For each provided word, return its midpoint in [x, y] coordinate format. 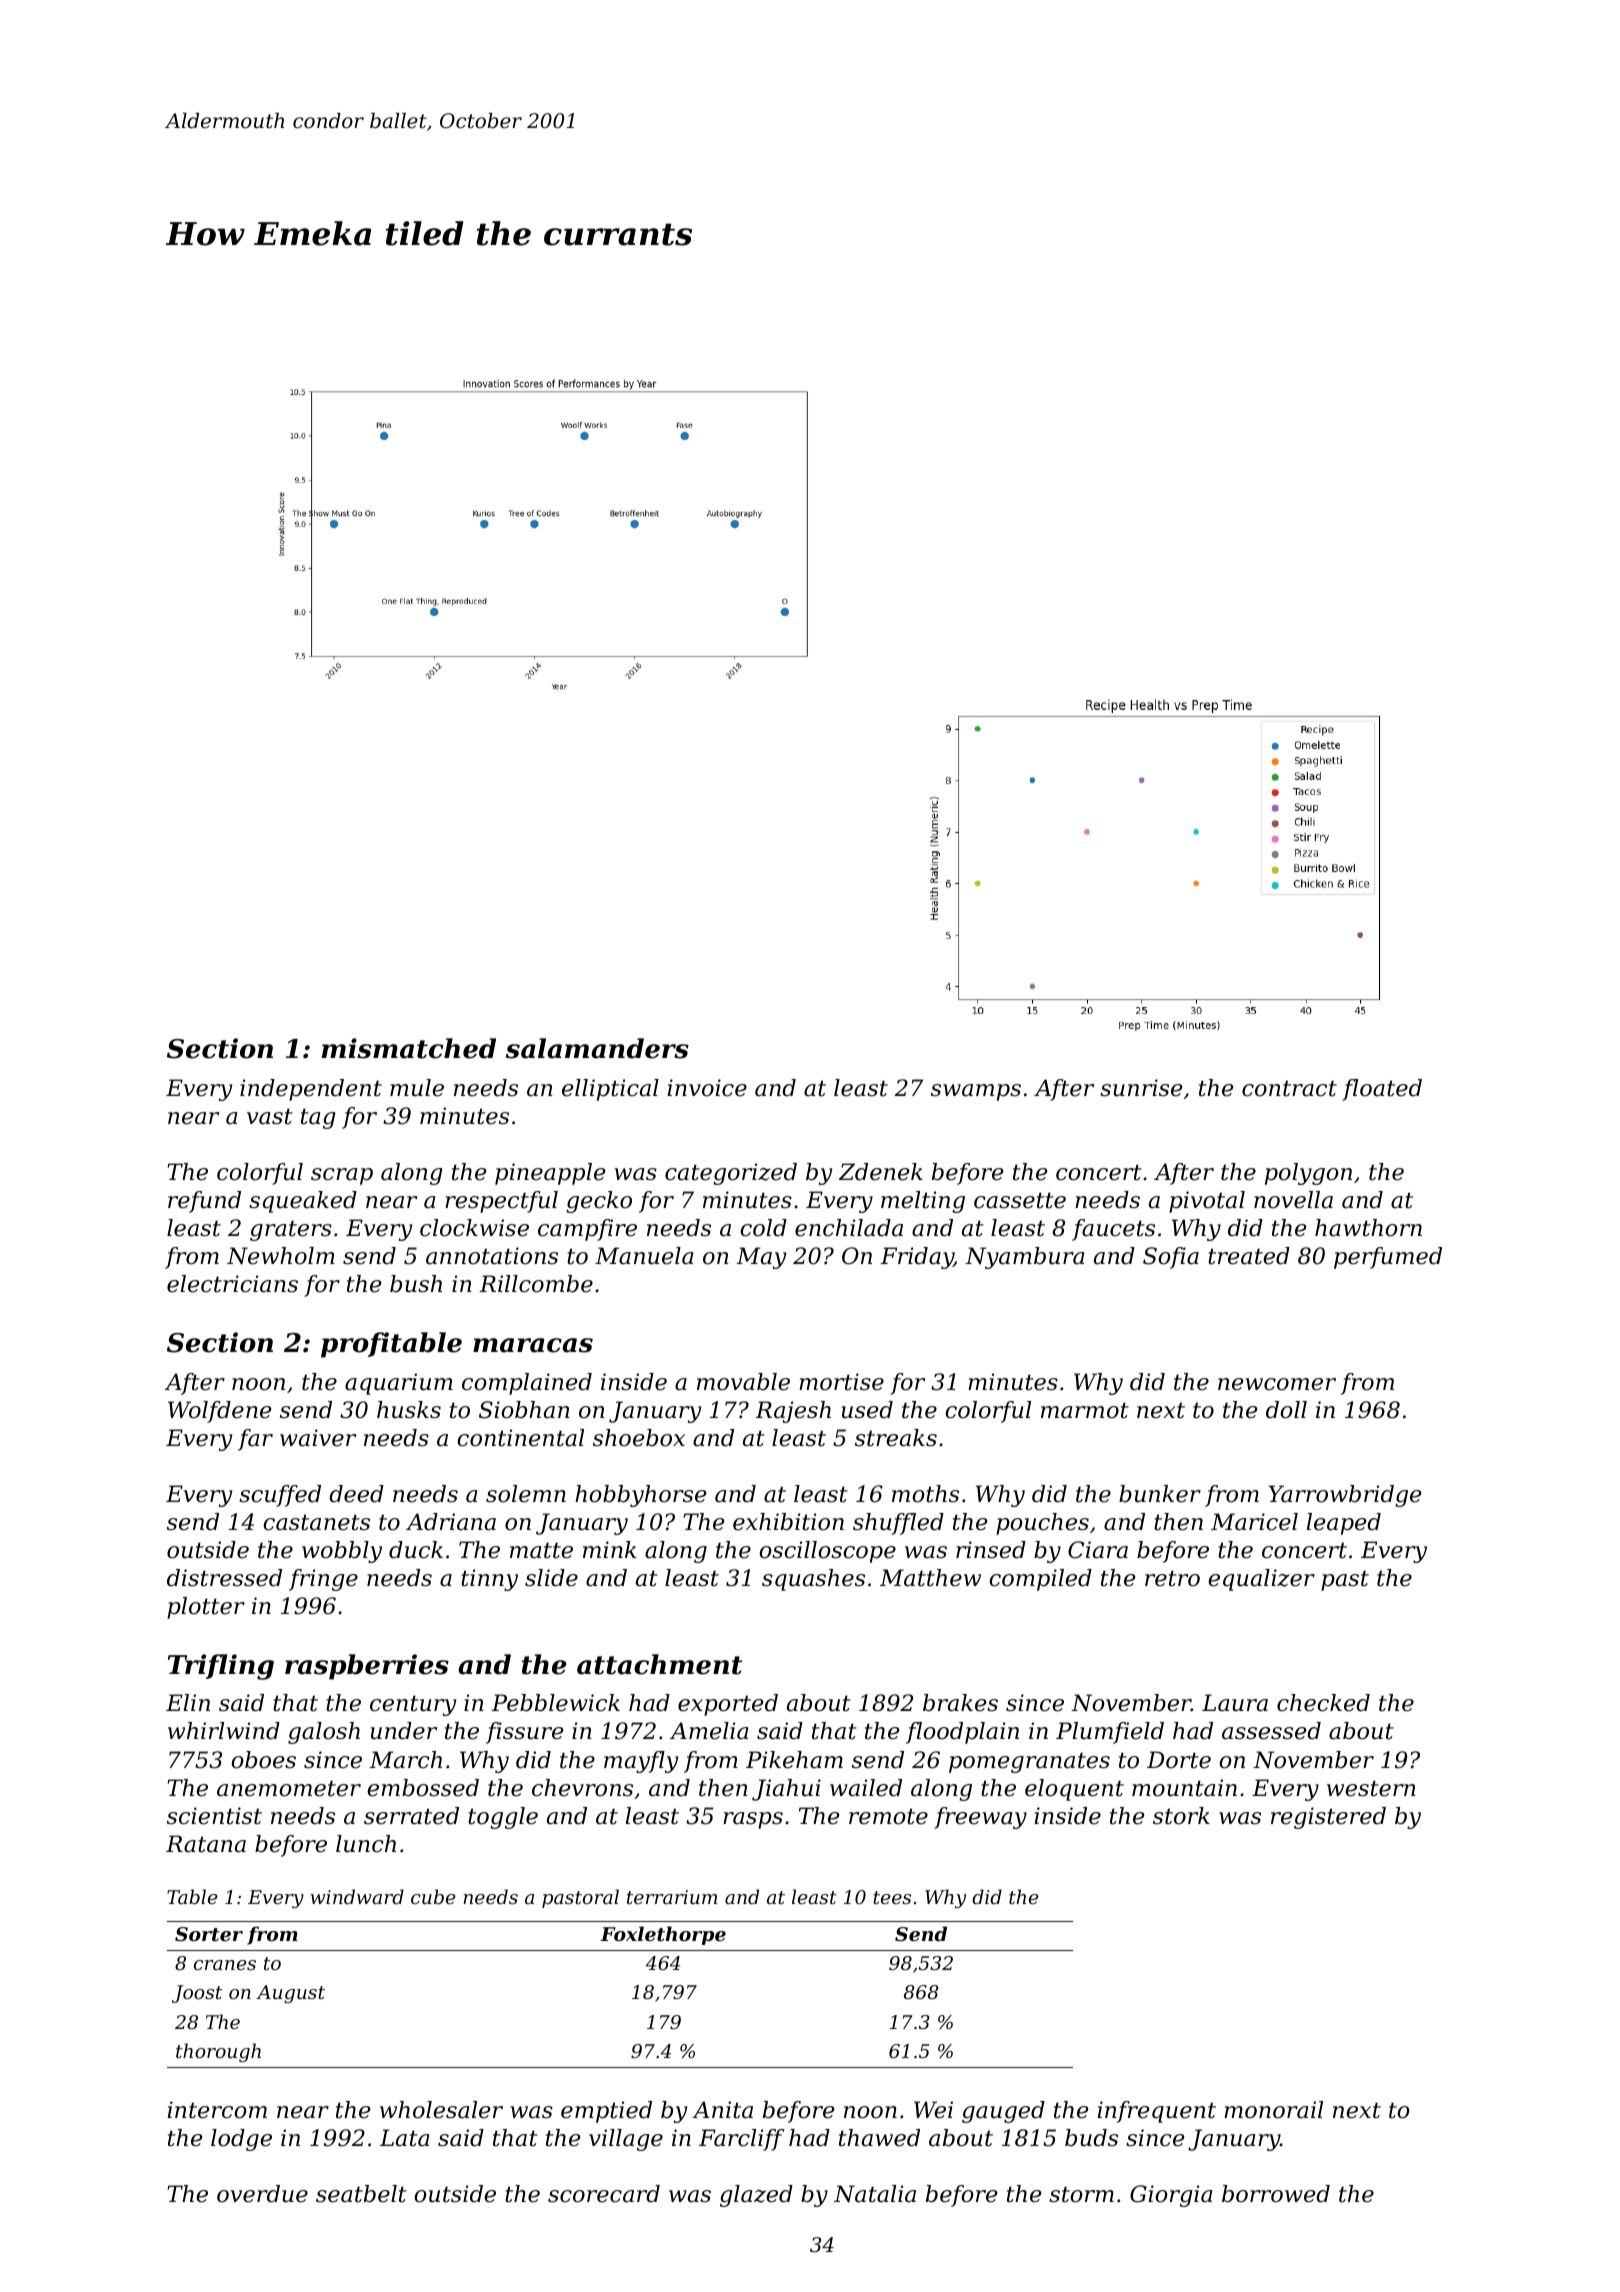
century [413, 1705]
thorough [218, 2052]
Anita [722, 2110]
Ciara [1098, 1550]
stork [1181, 1816]
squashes [813, 1580]
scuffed [280, 1496]
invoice [707, 1088]
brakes [960, 1703]
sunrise [1141, 1088]
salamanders [597, 1048]
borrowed [1276, 2194]
